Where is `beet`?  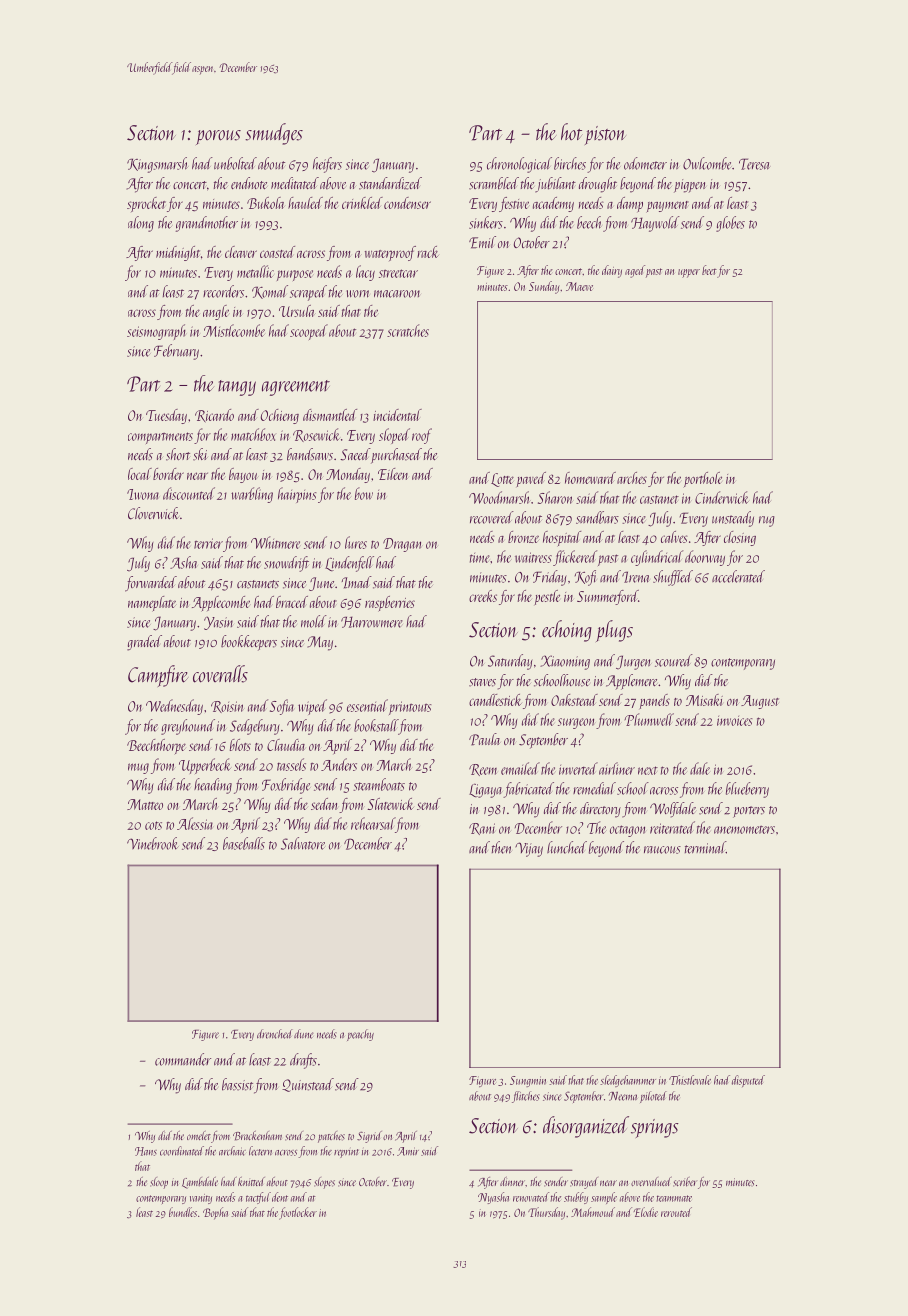
beet is located at coordinates (709, 270).
